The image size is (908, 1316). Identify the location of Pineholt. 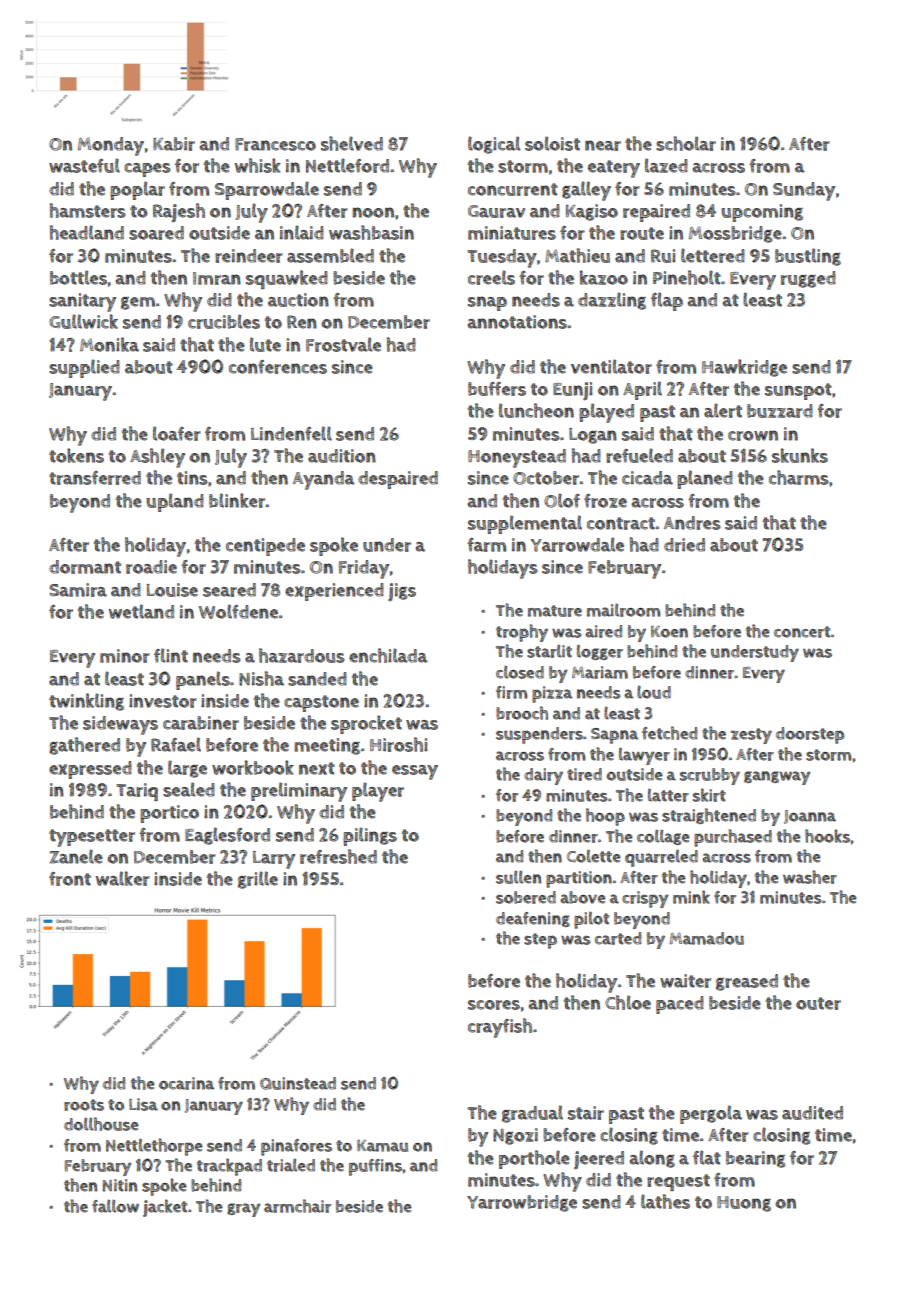
(687, 277).
